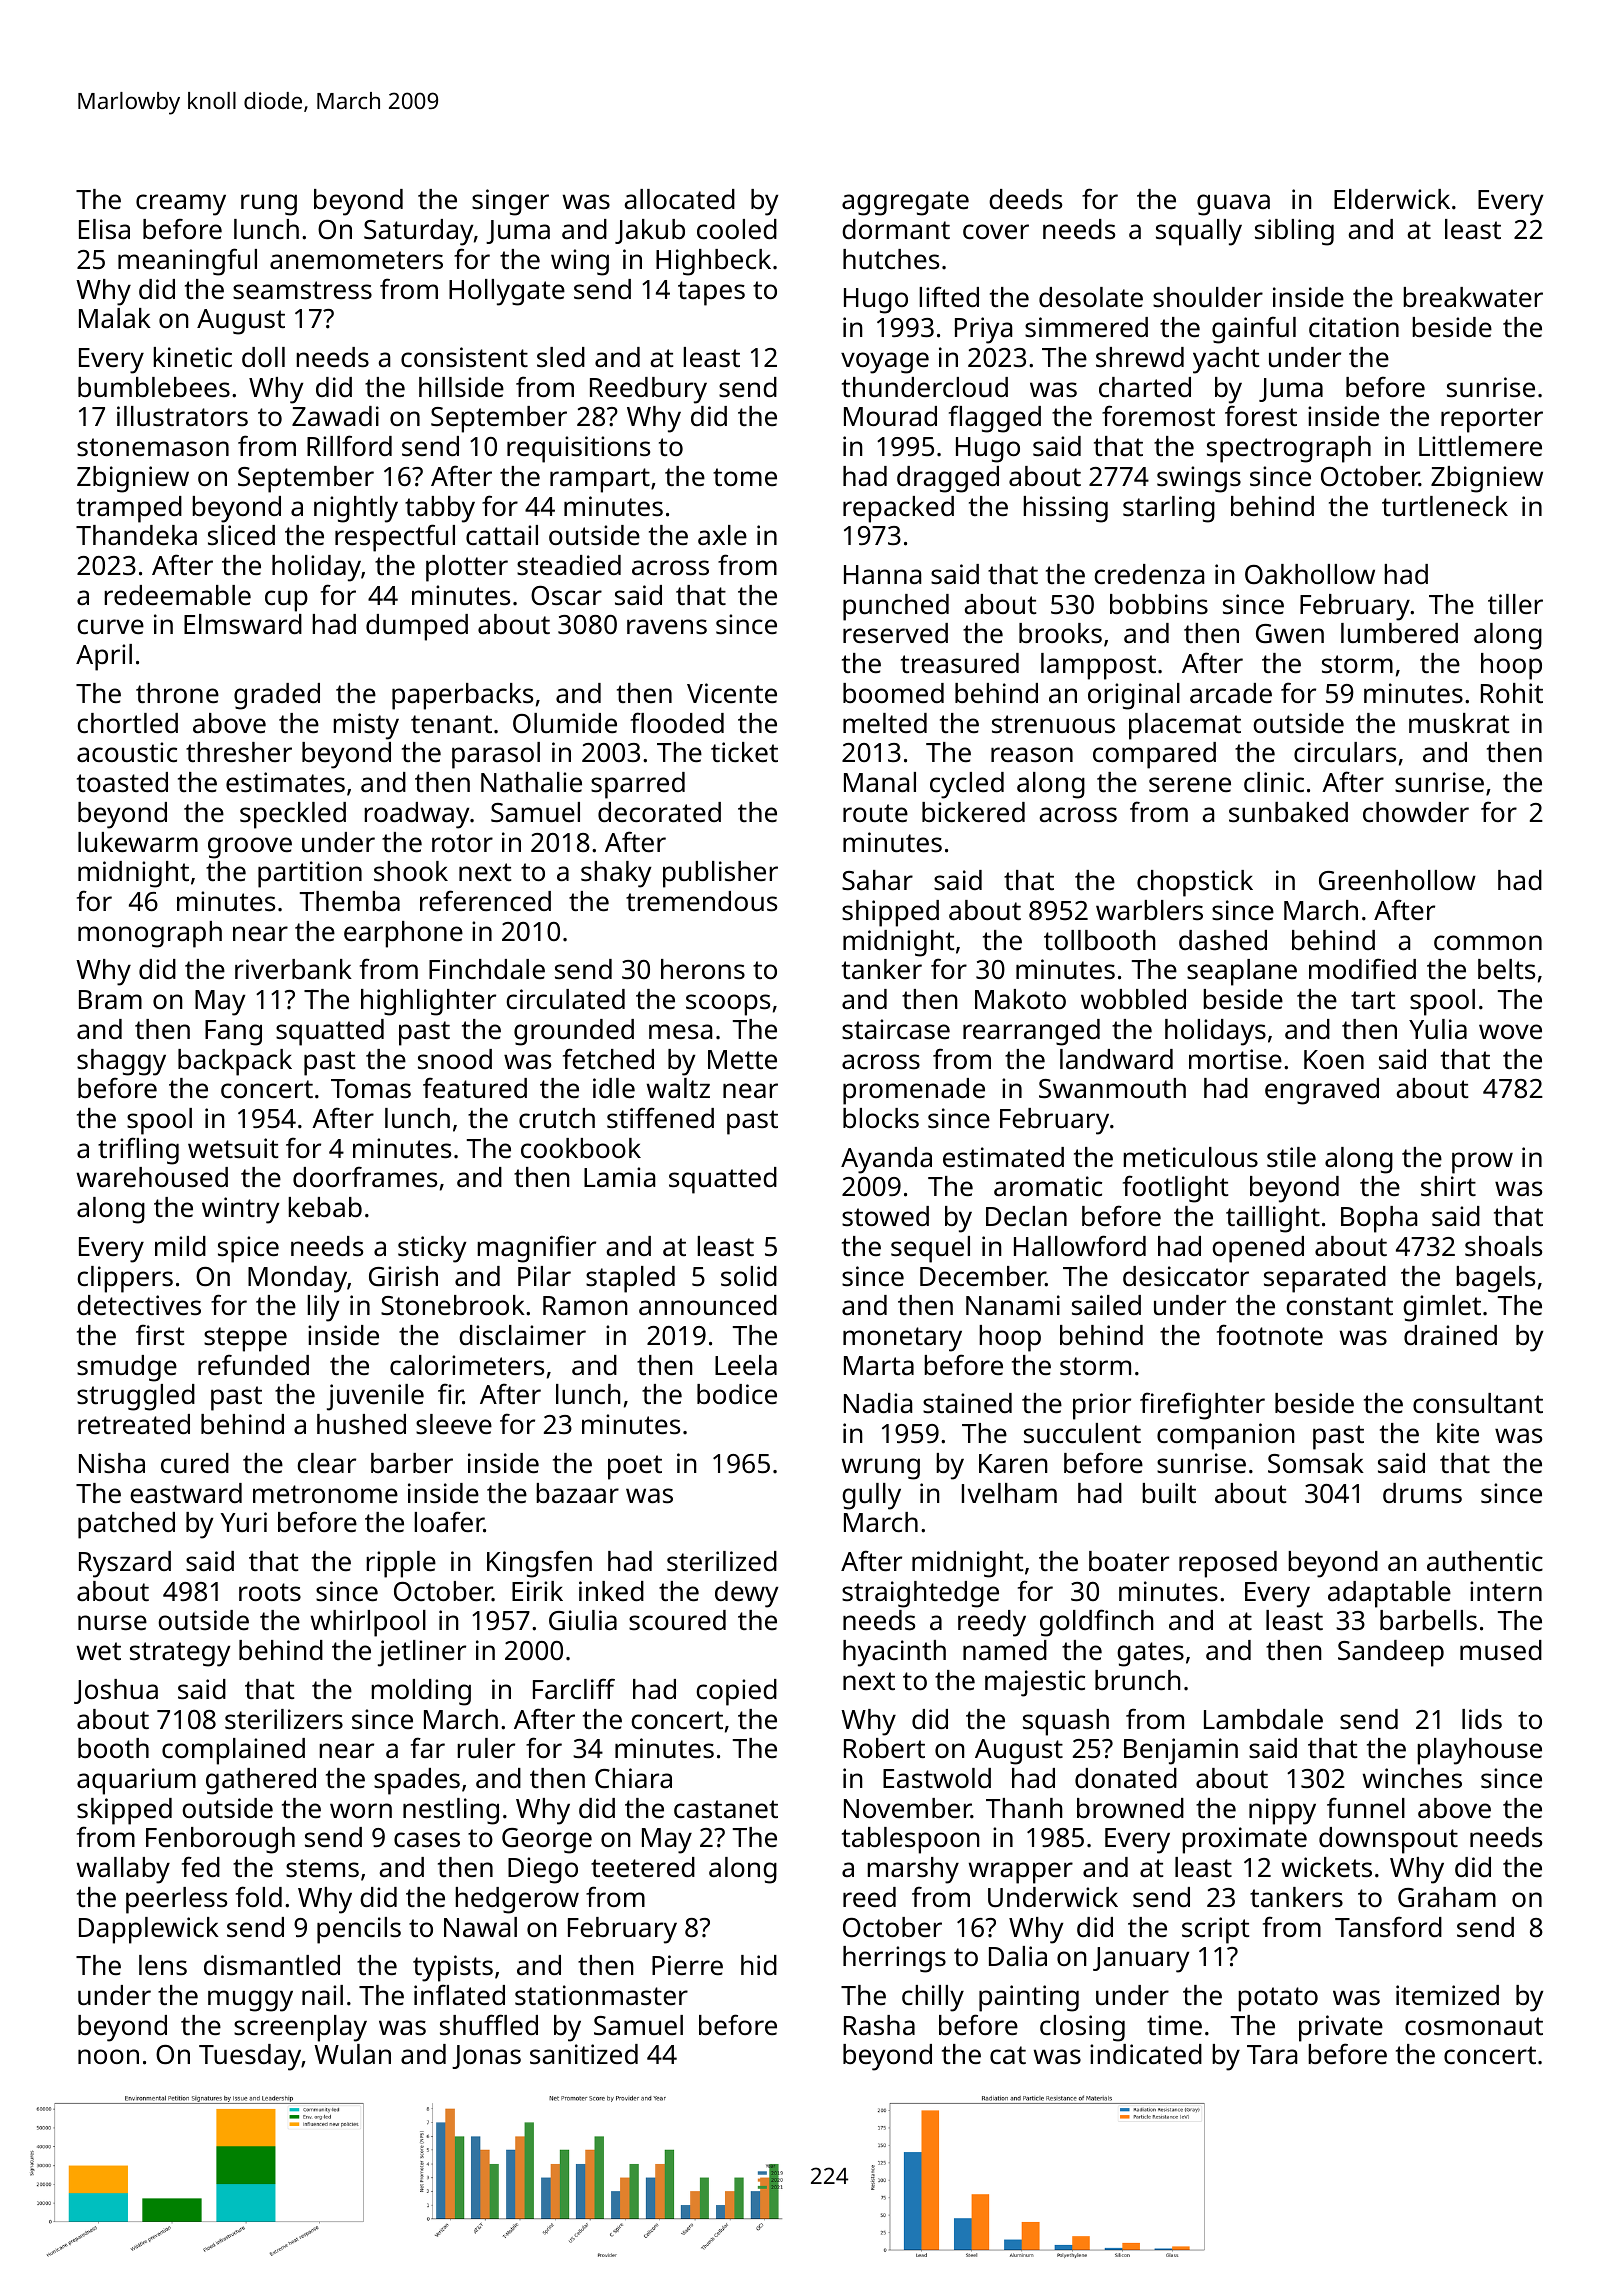  What do you see at coordinates (1392, 199) in the screenshot?
I see `Elderwick` at bounding box center [1392, 199].
